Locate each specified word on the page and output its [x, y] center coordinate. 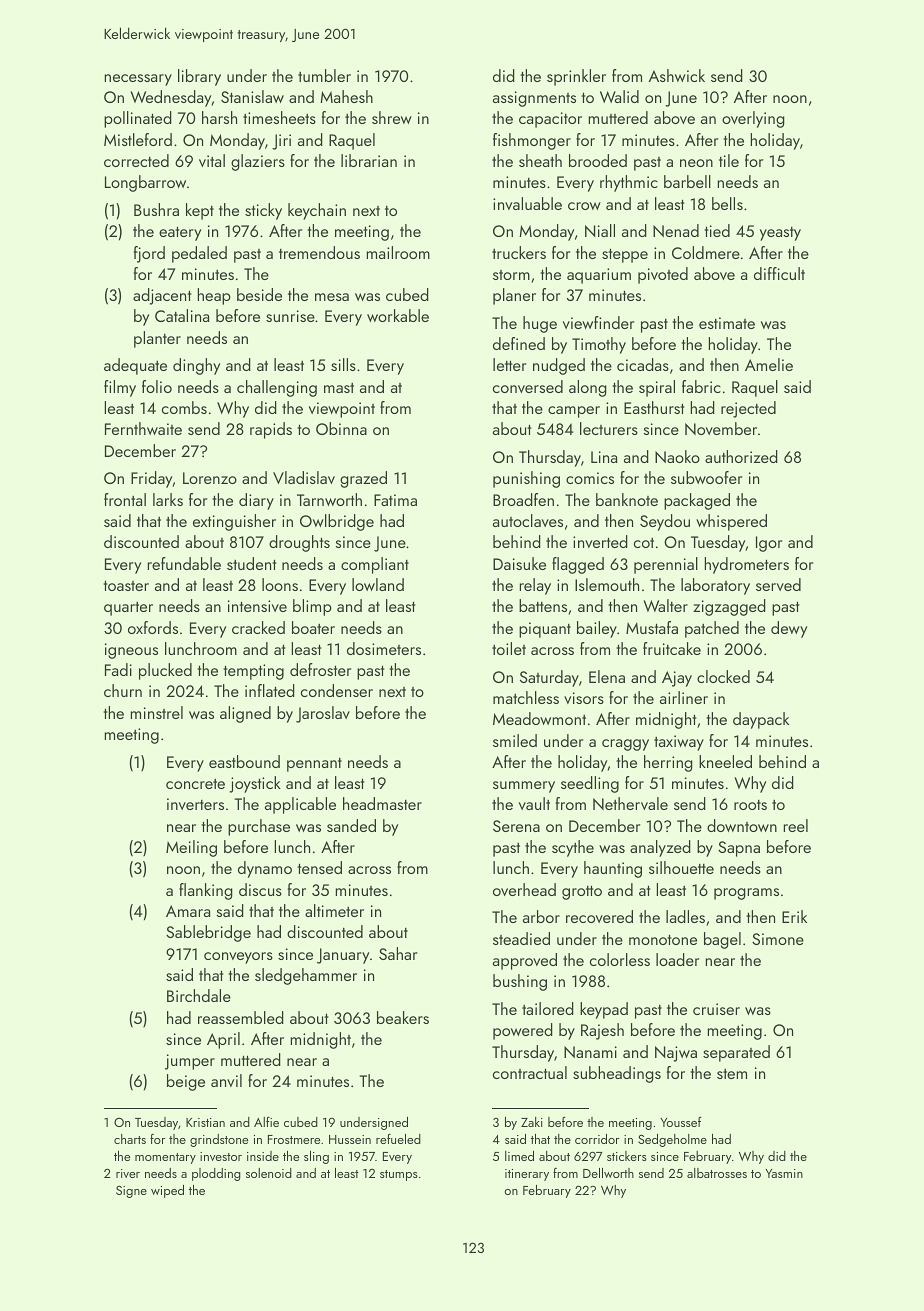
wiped [167, 1191]
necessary [138, 80]
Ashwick [677, 75]
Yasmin [784, 1173]
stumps [399, 1175]
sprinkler [576, 77]
